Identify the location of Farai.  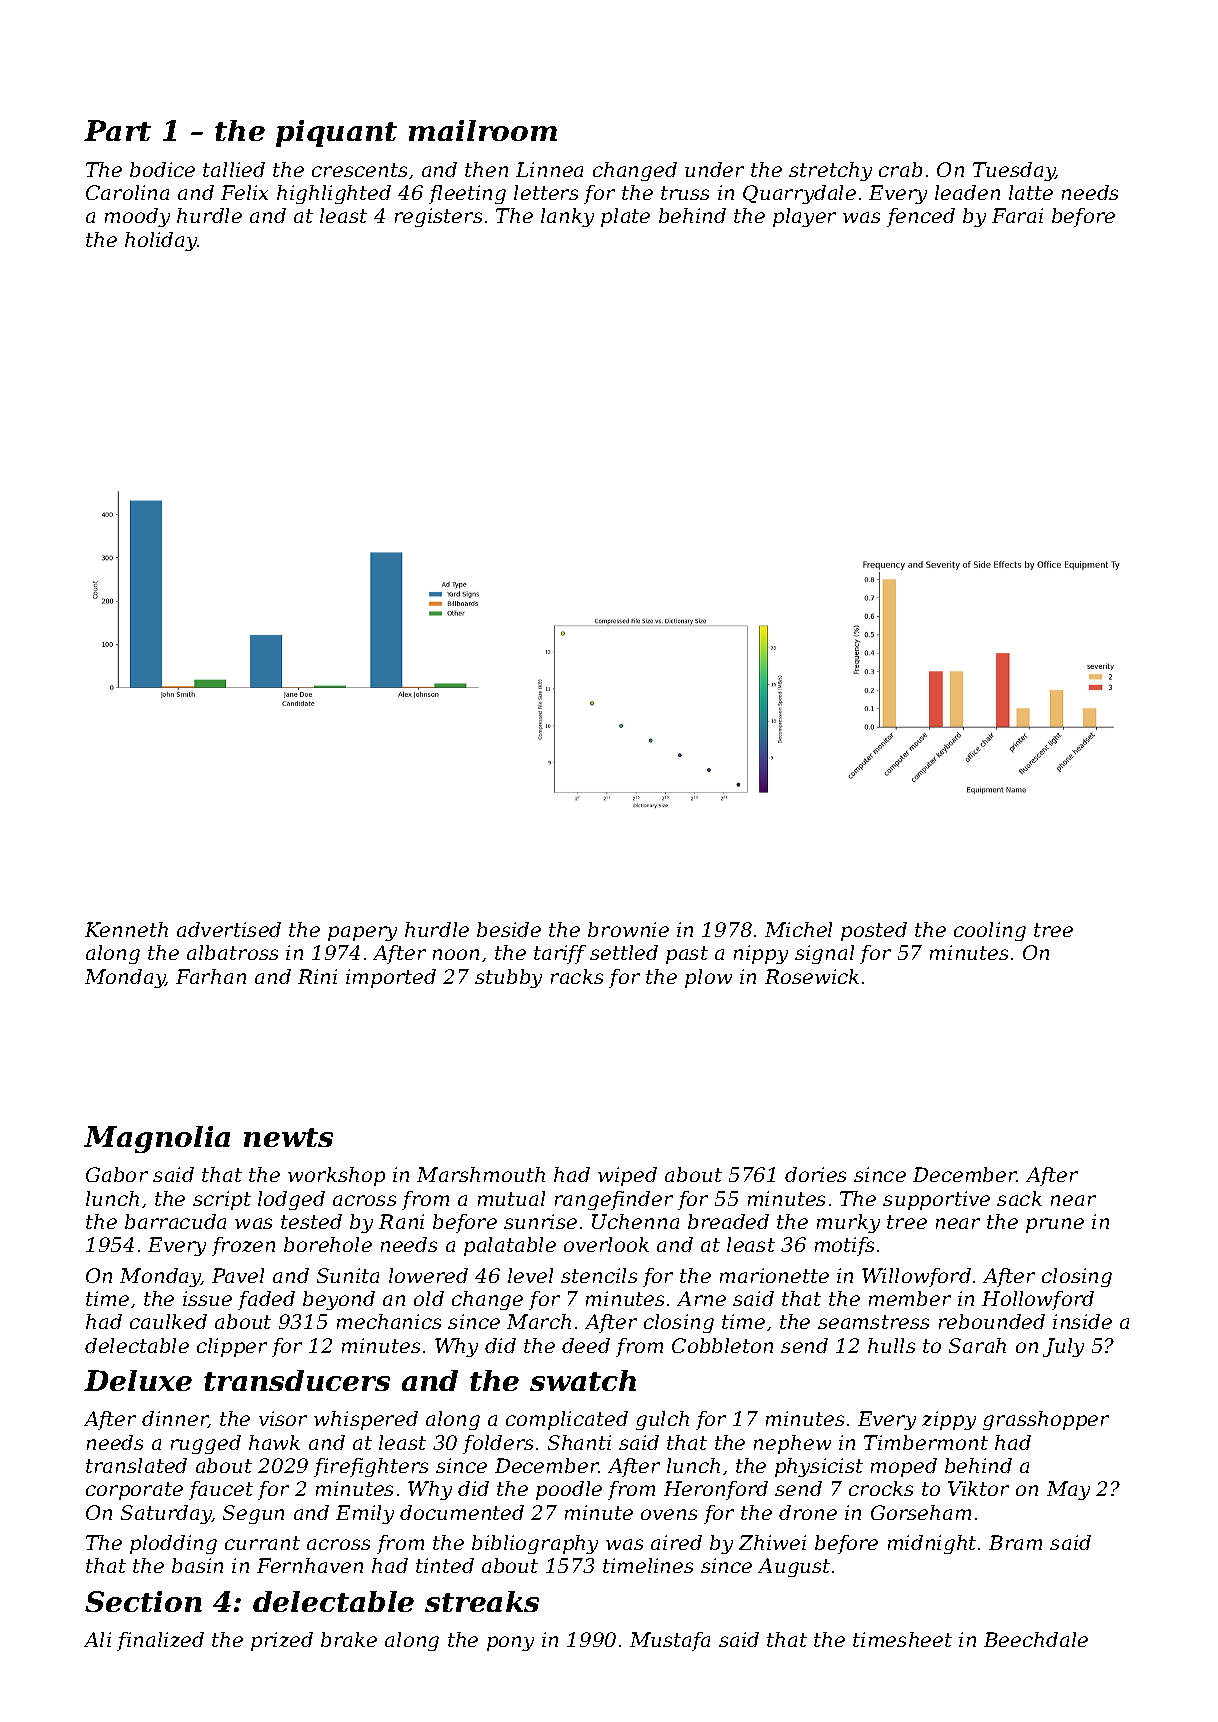
(1017, 215).
